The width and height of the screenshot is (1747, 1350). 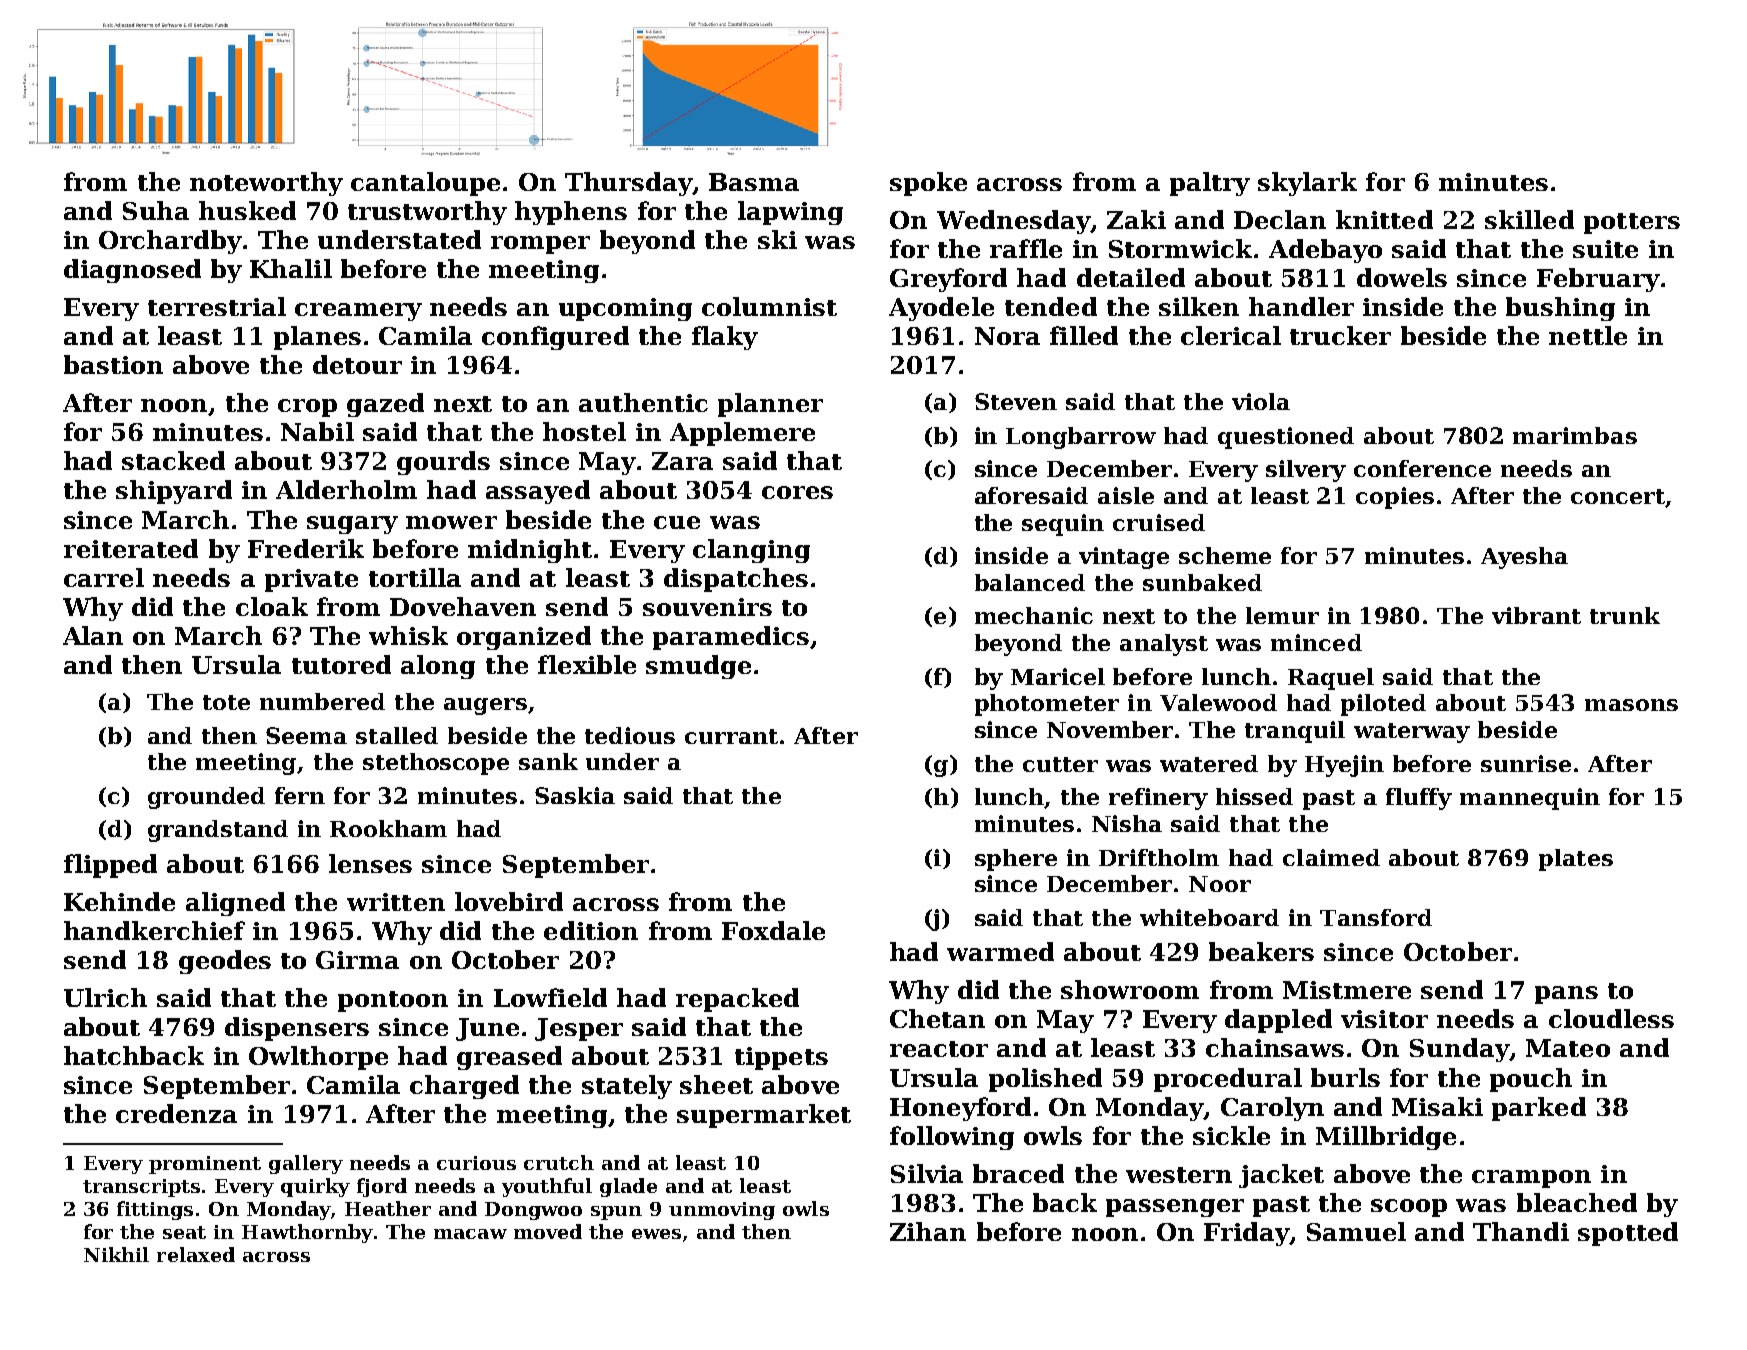 I want to click on cloudless, so click(x=1611, y=1018).
